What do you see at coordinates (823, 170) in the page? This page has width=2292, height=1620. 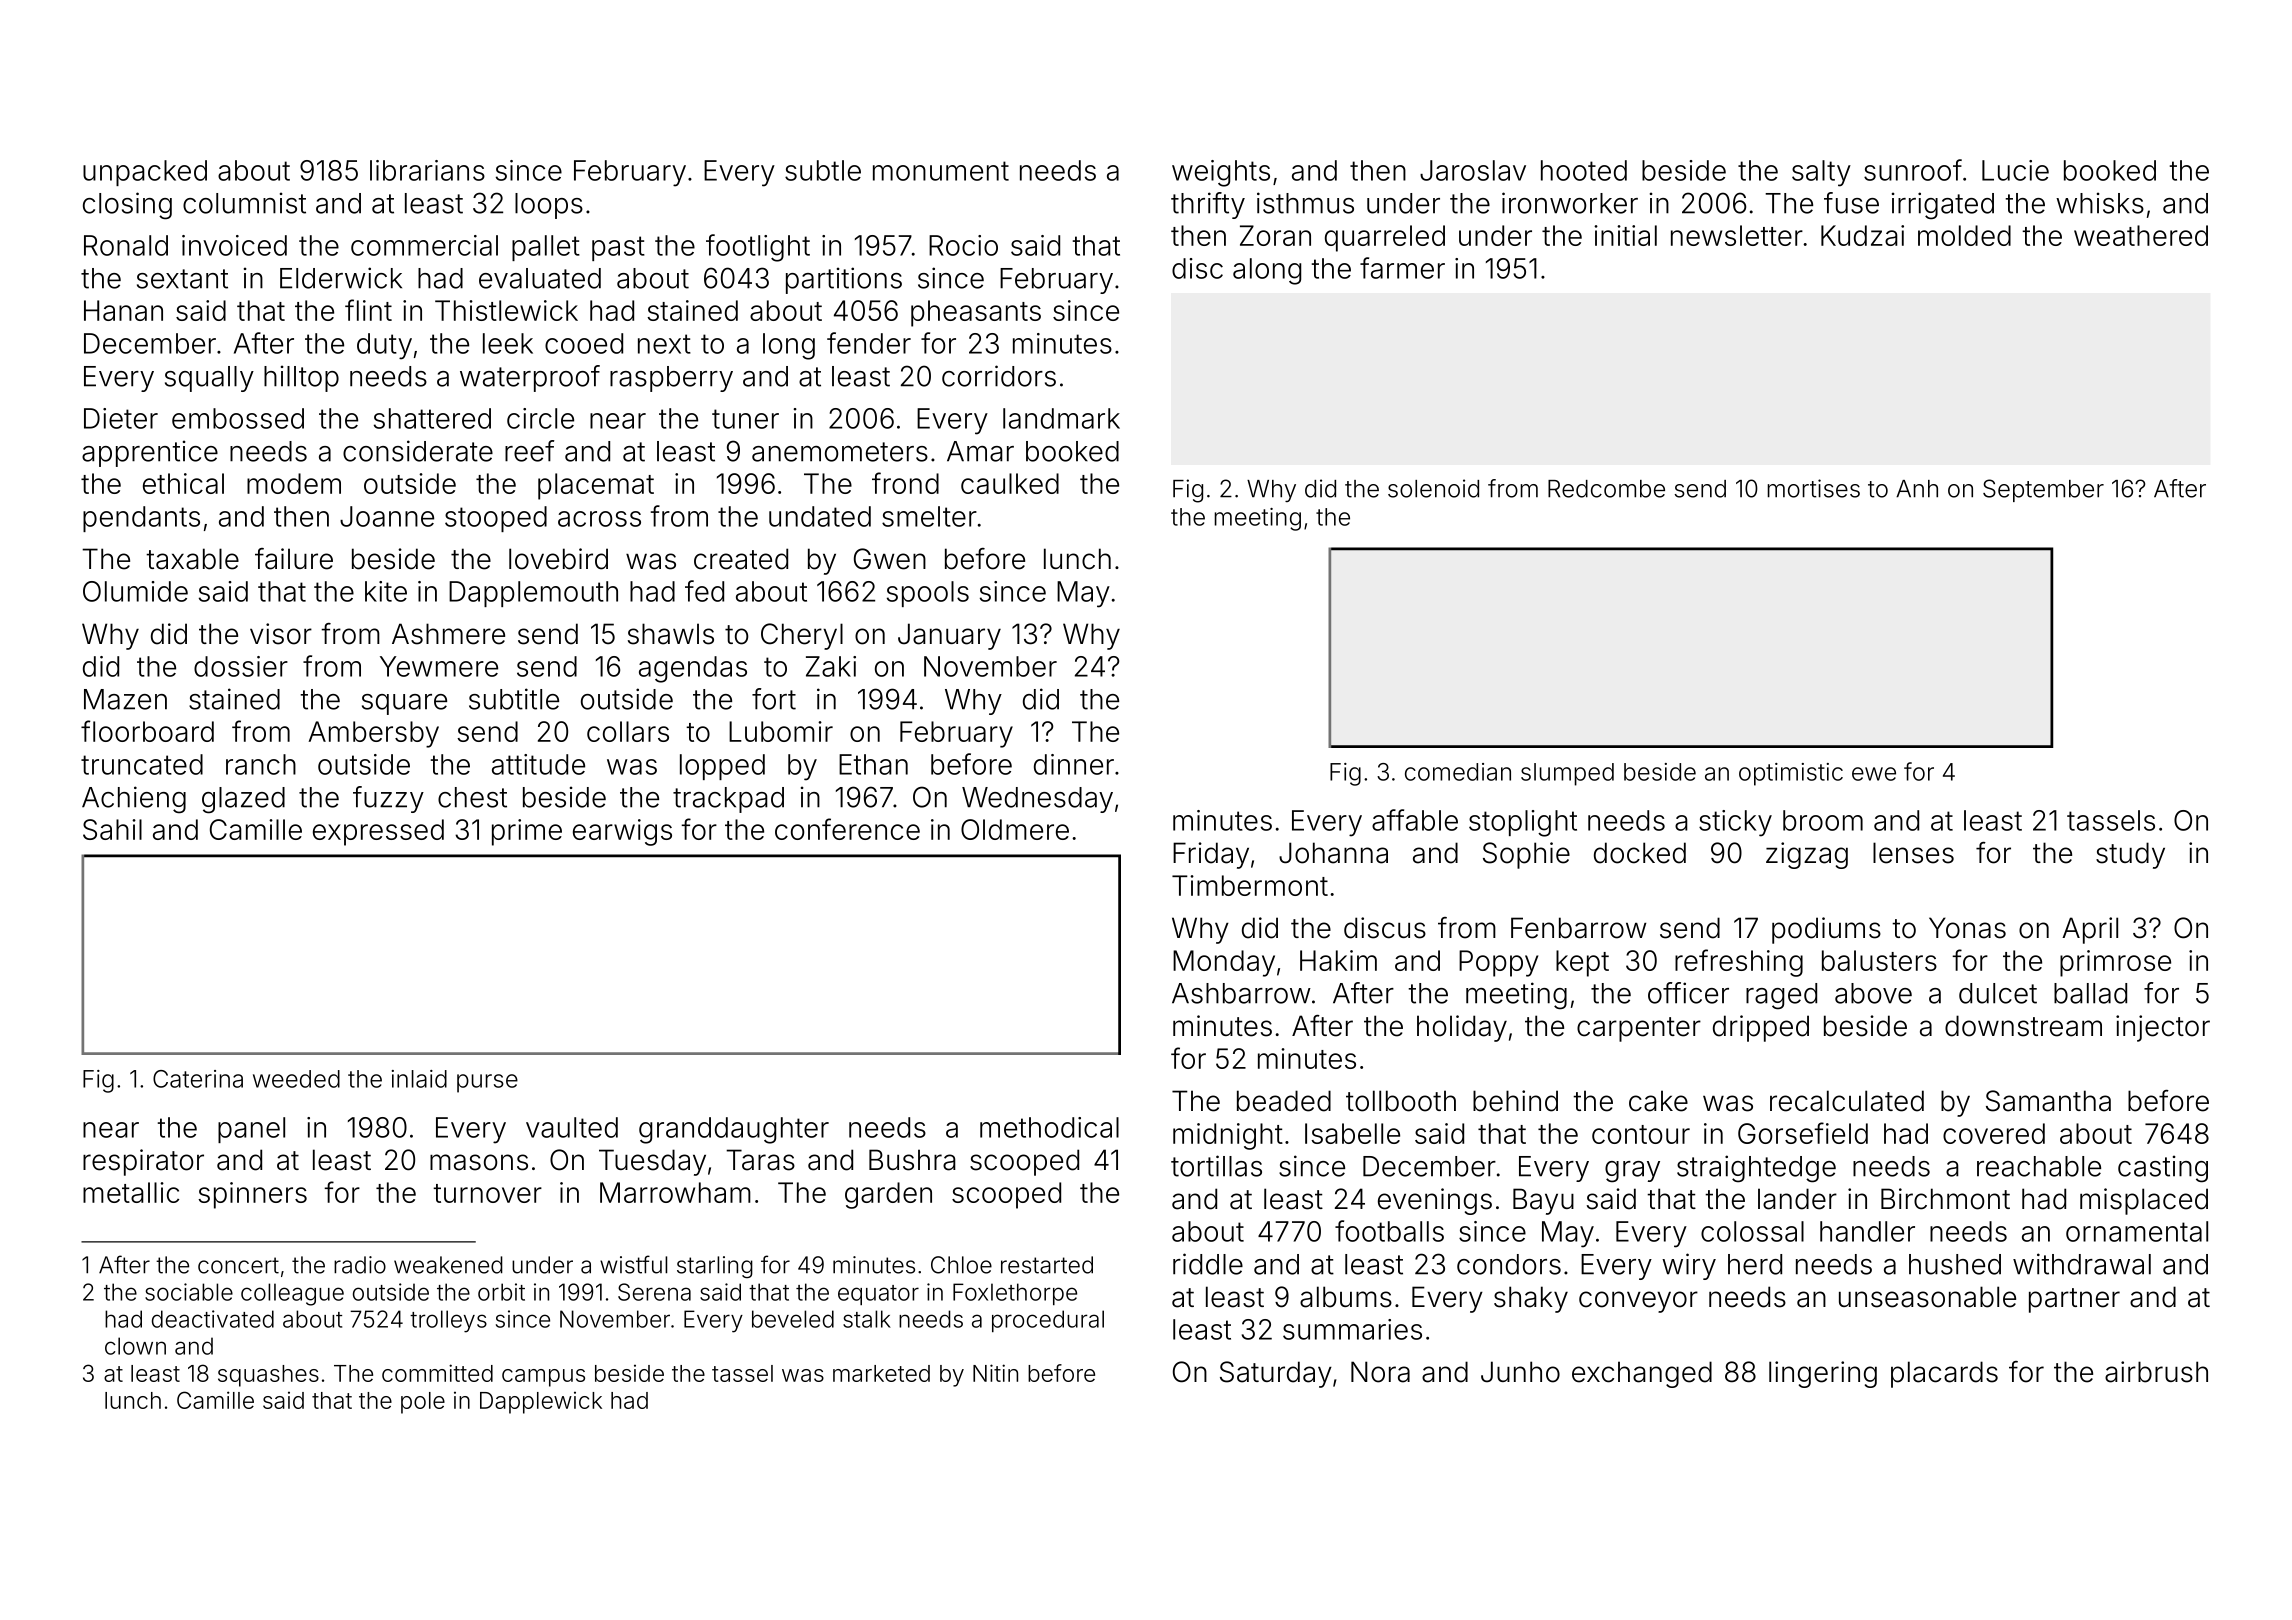 I see `subtle` at bounding box center [823, 170].
